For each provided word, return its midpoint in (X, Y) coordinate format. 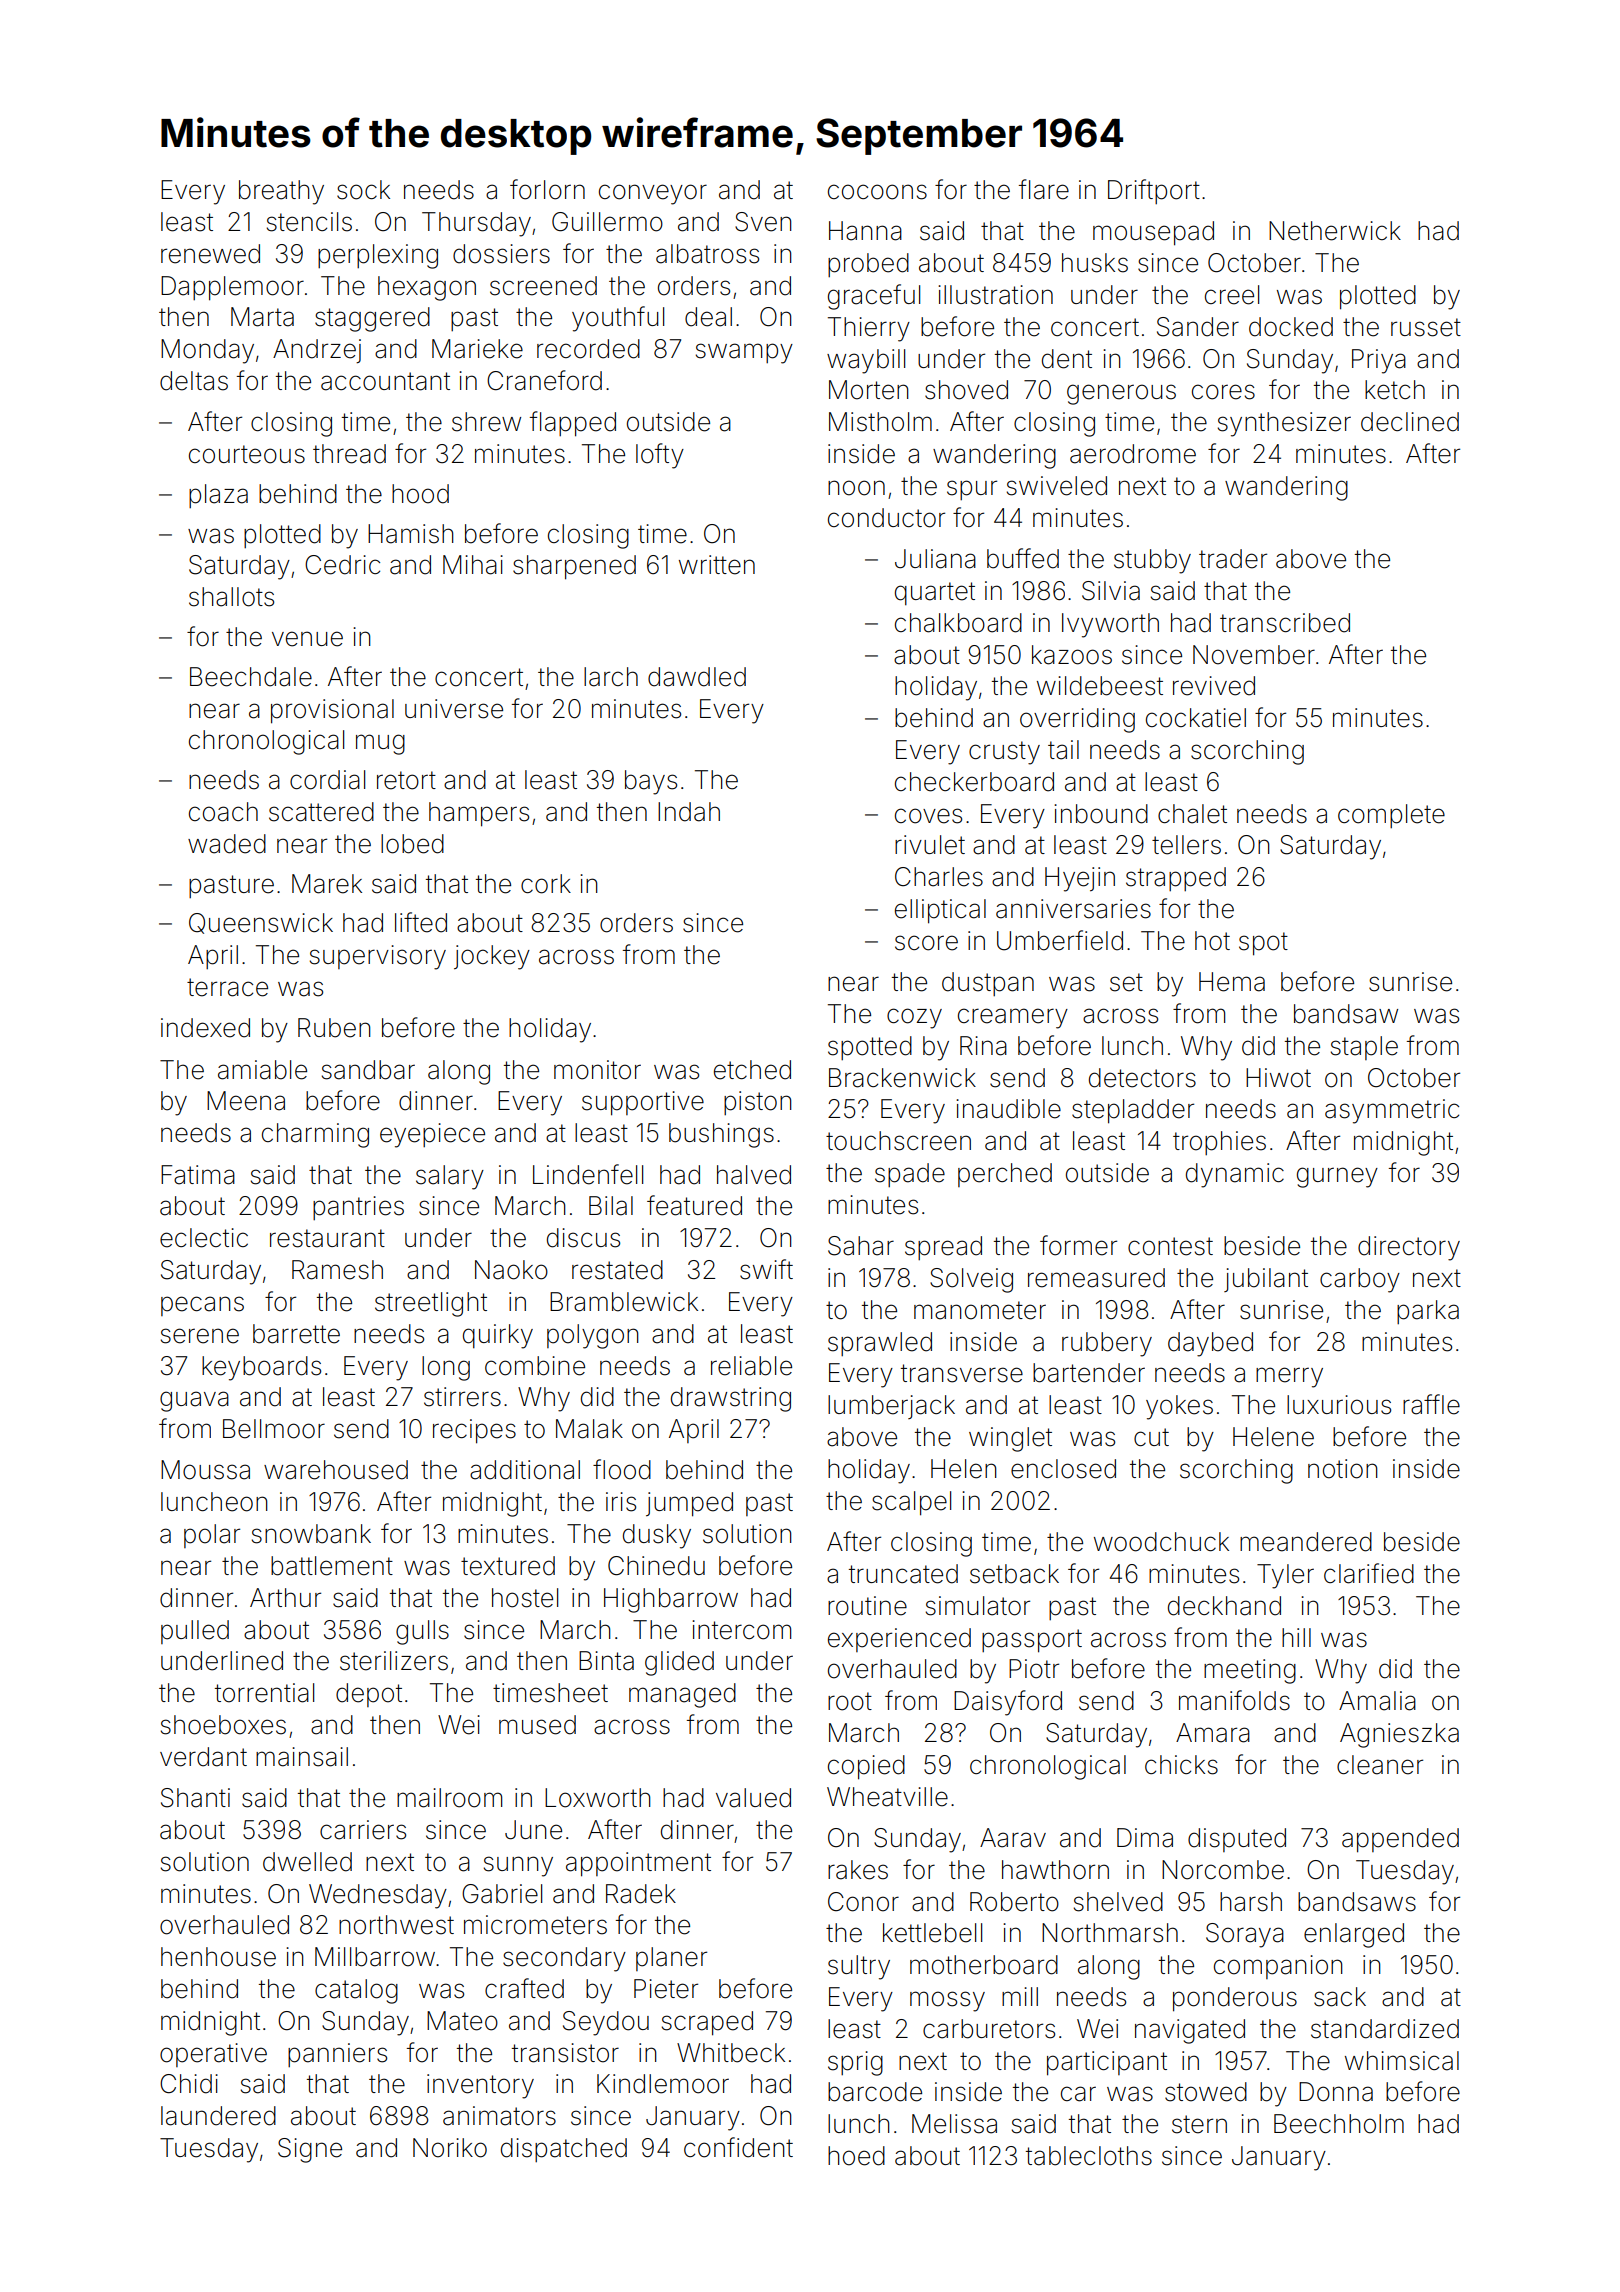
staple (1364, 1048)
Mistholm (880, 422)
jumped (689, 1504)
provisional (332, 711)
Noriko (450, 2148)
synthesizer (1284, 424)
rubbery (1107, 1344)
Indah (689, 812)
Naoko (511, 1270)
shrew (486, 422)
